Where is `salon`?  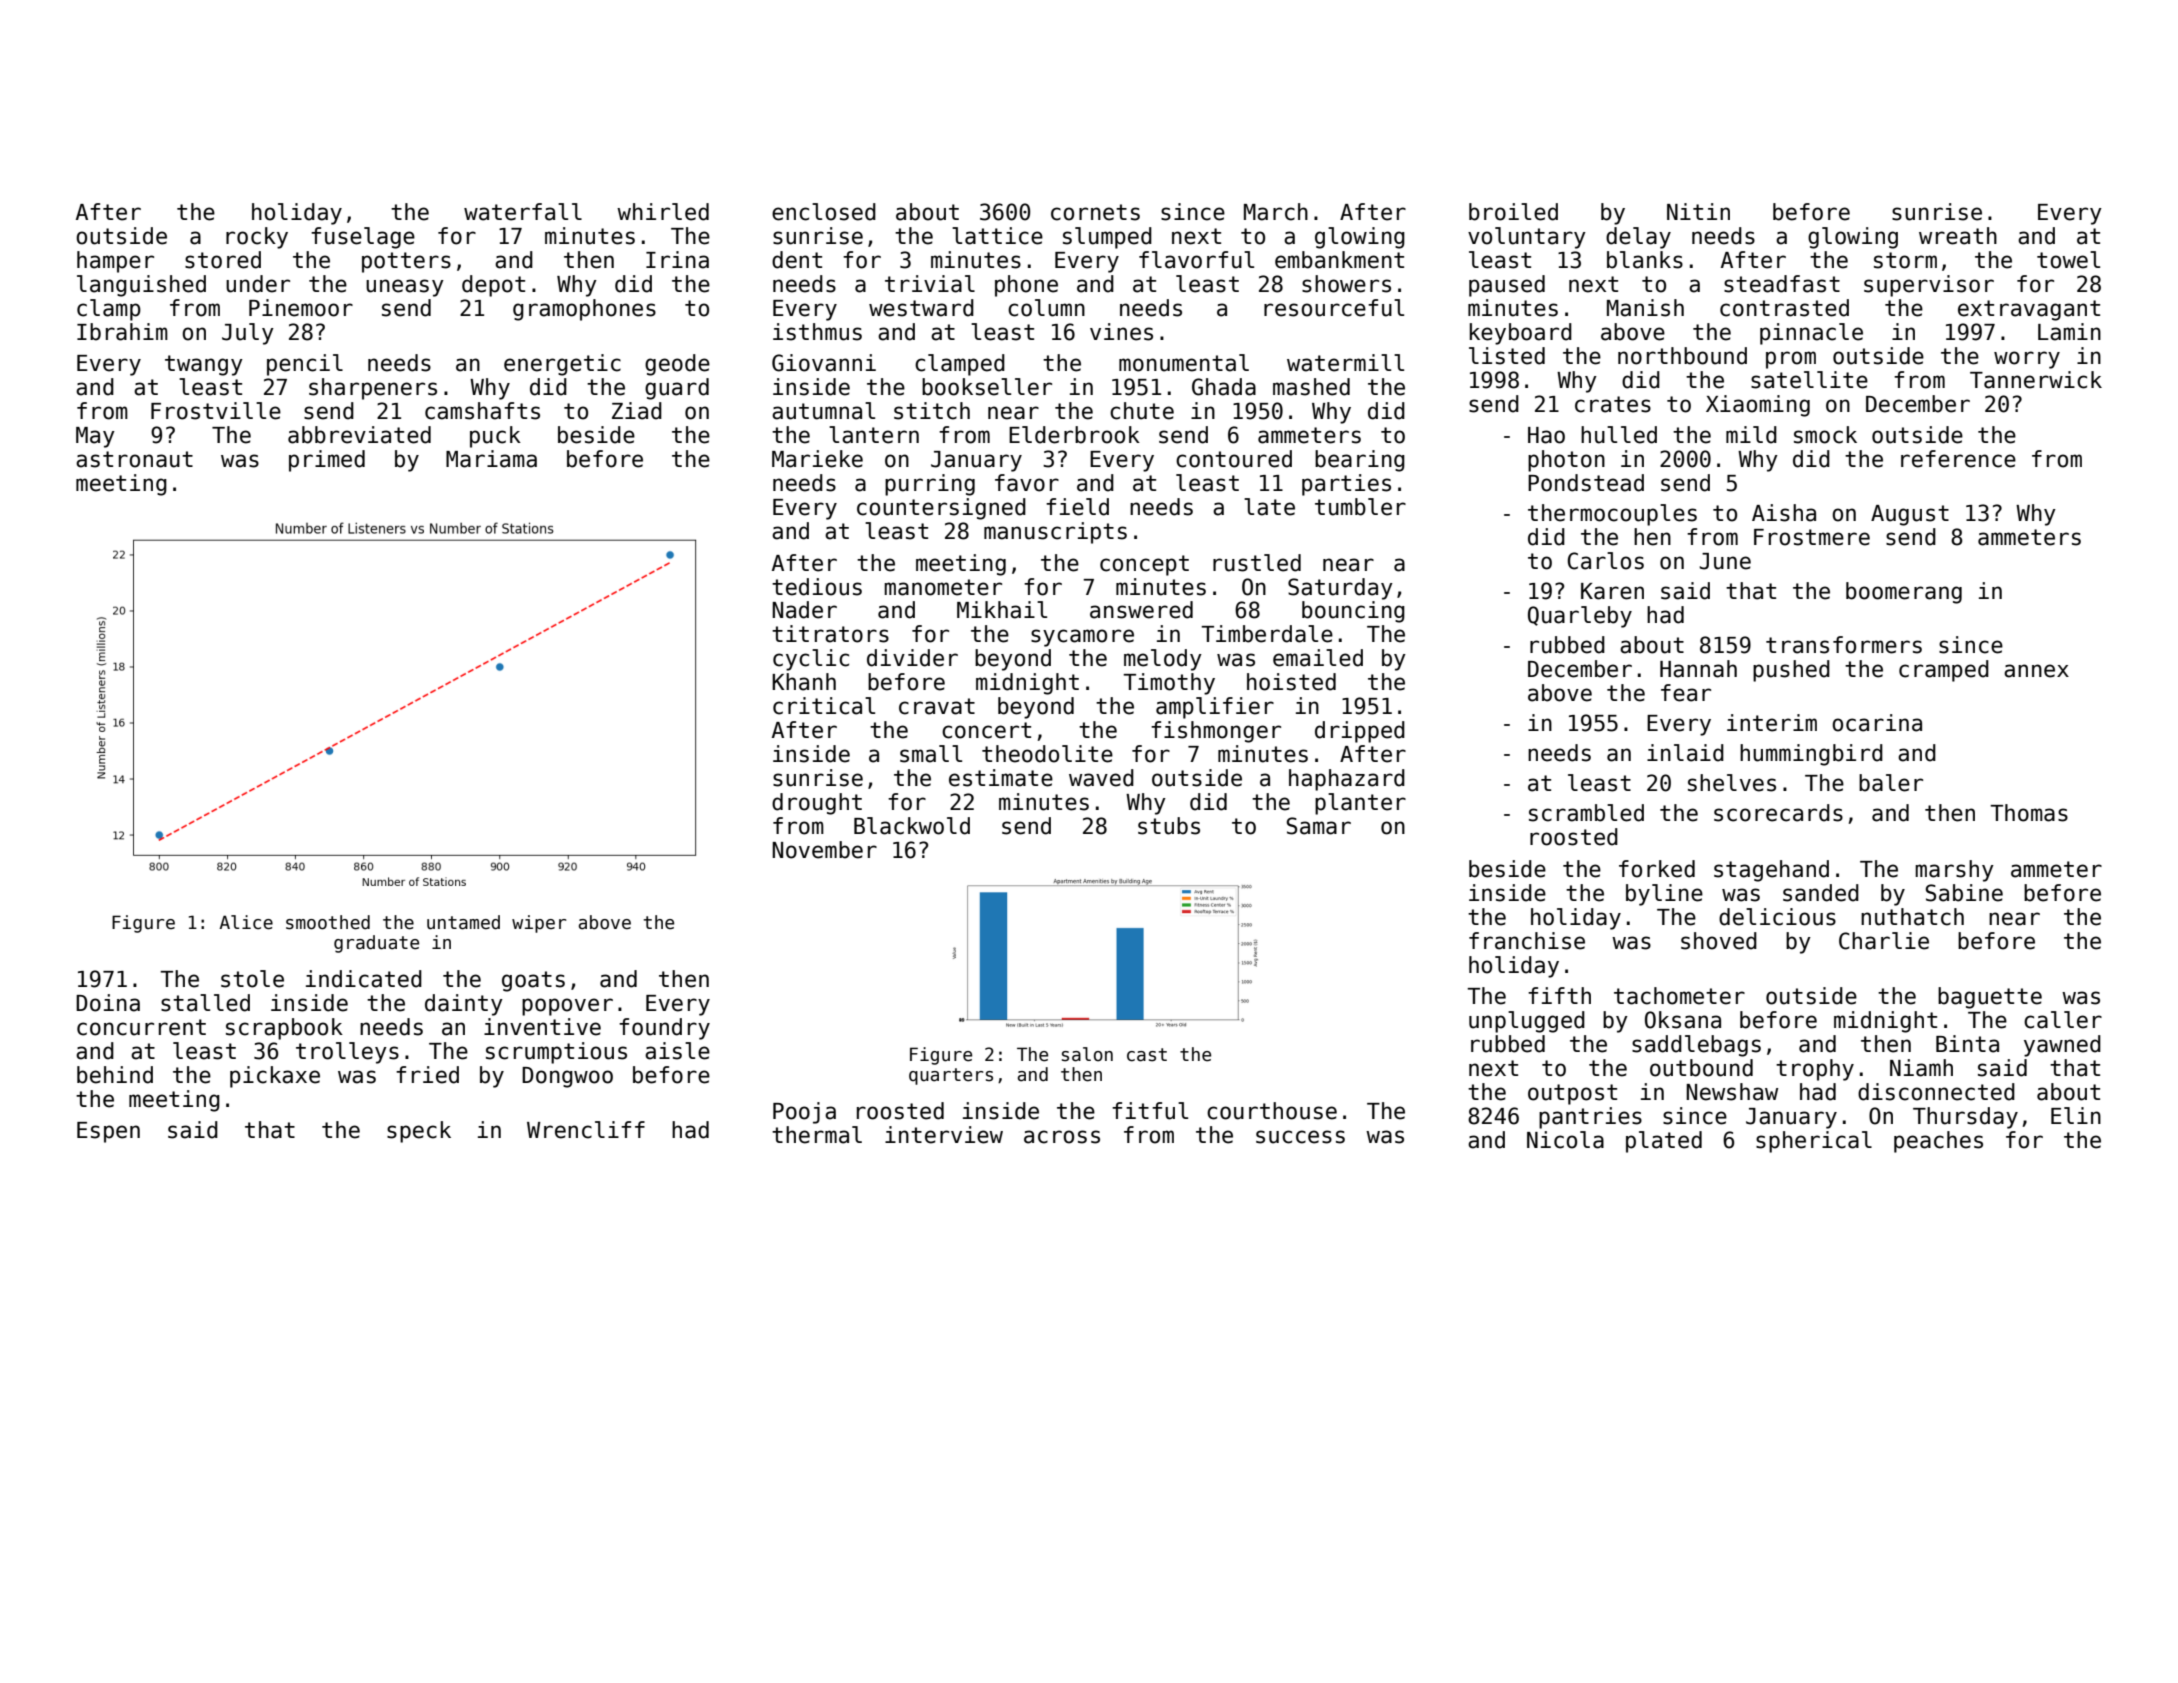
salon is located at coordinates (1087, 1054).
